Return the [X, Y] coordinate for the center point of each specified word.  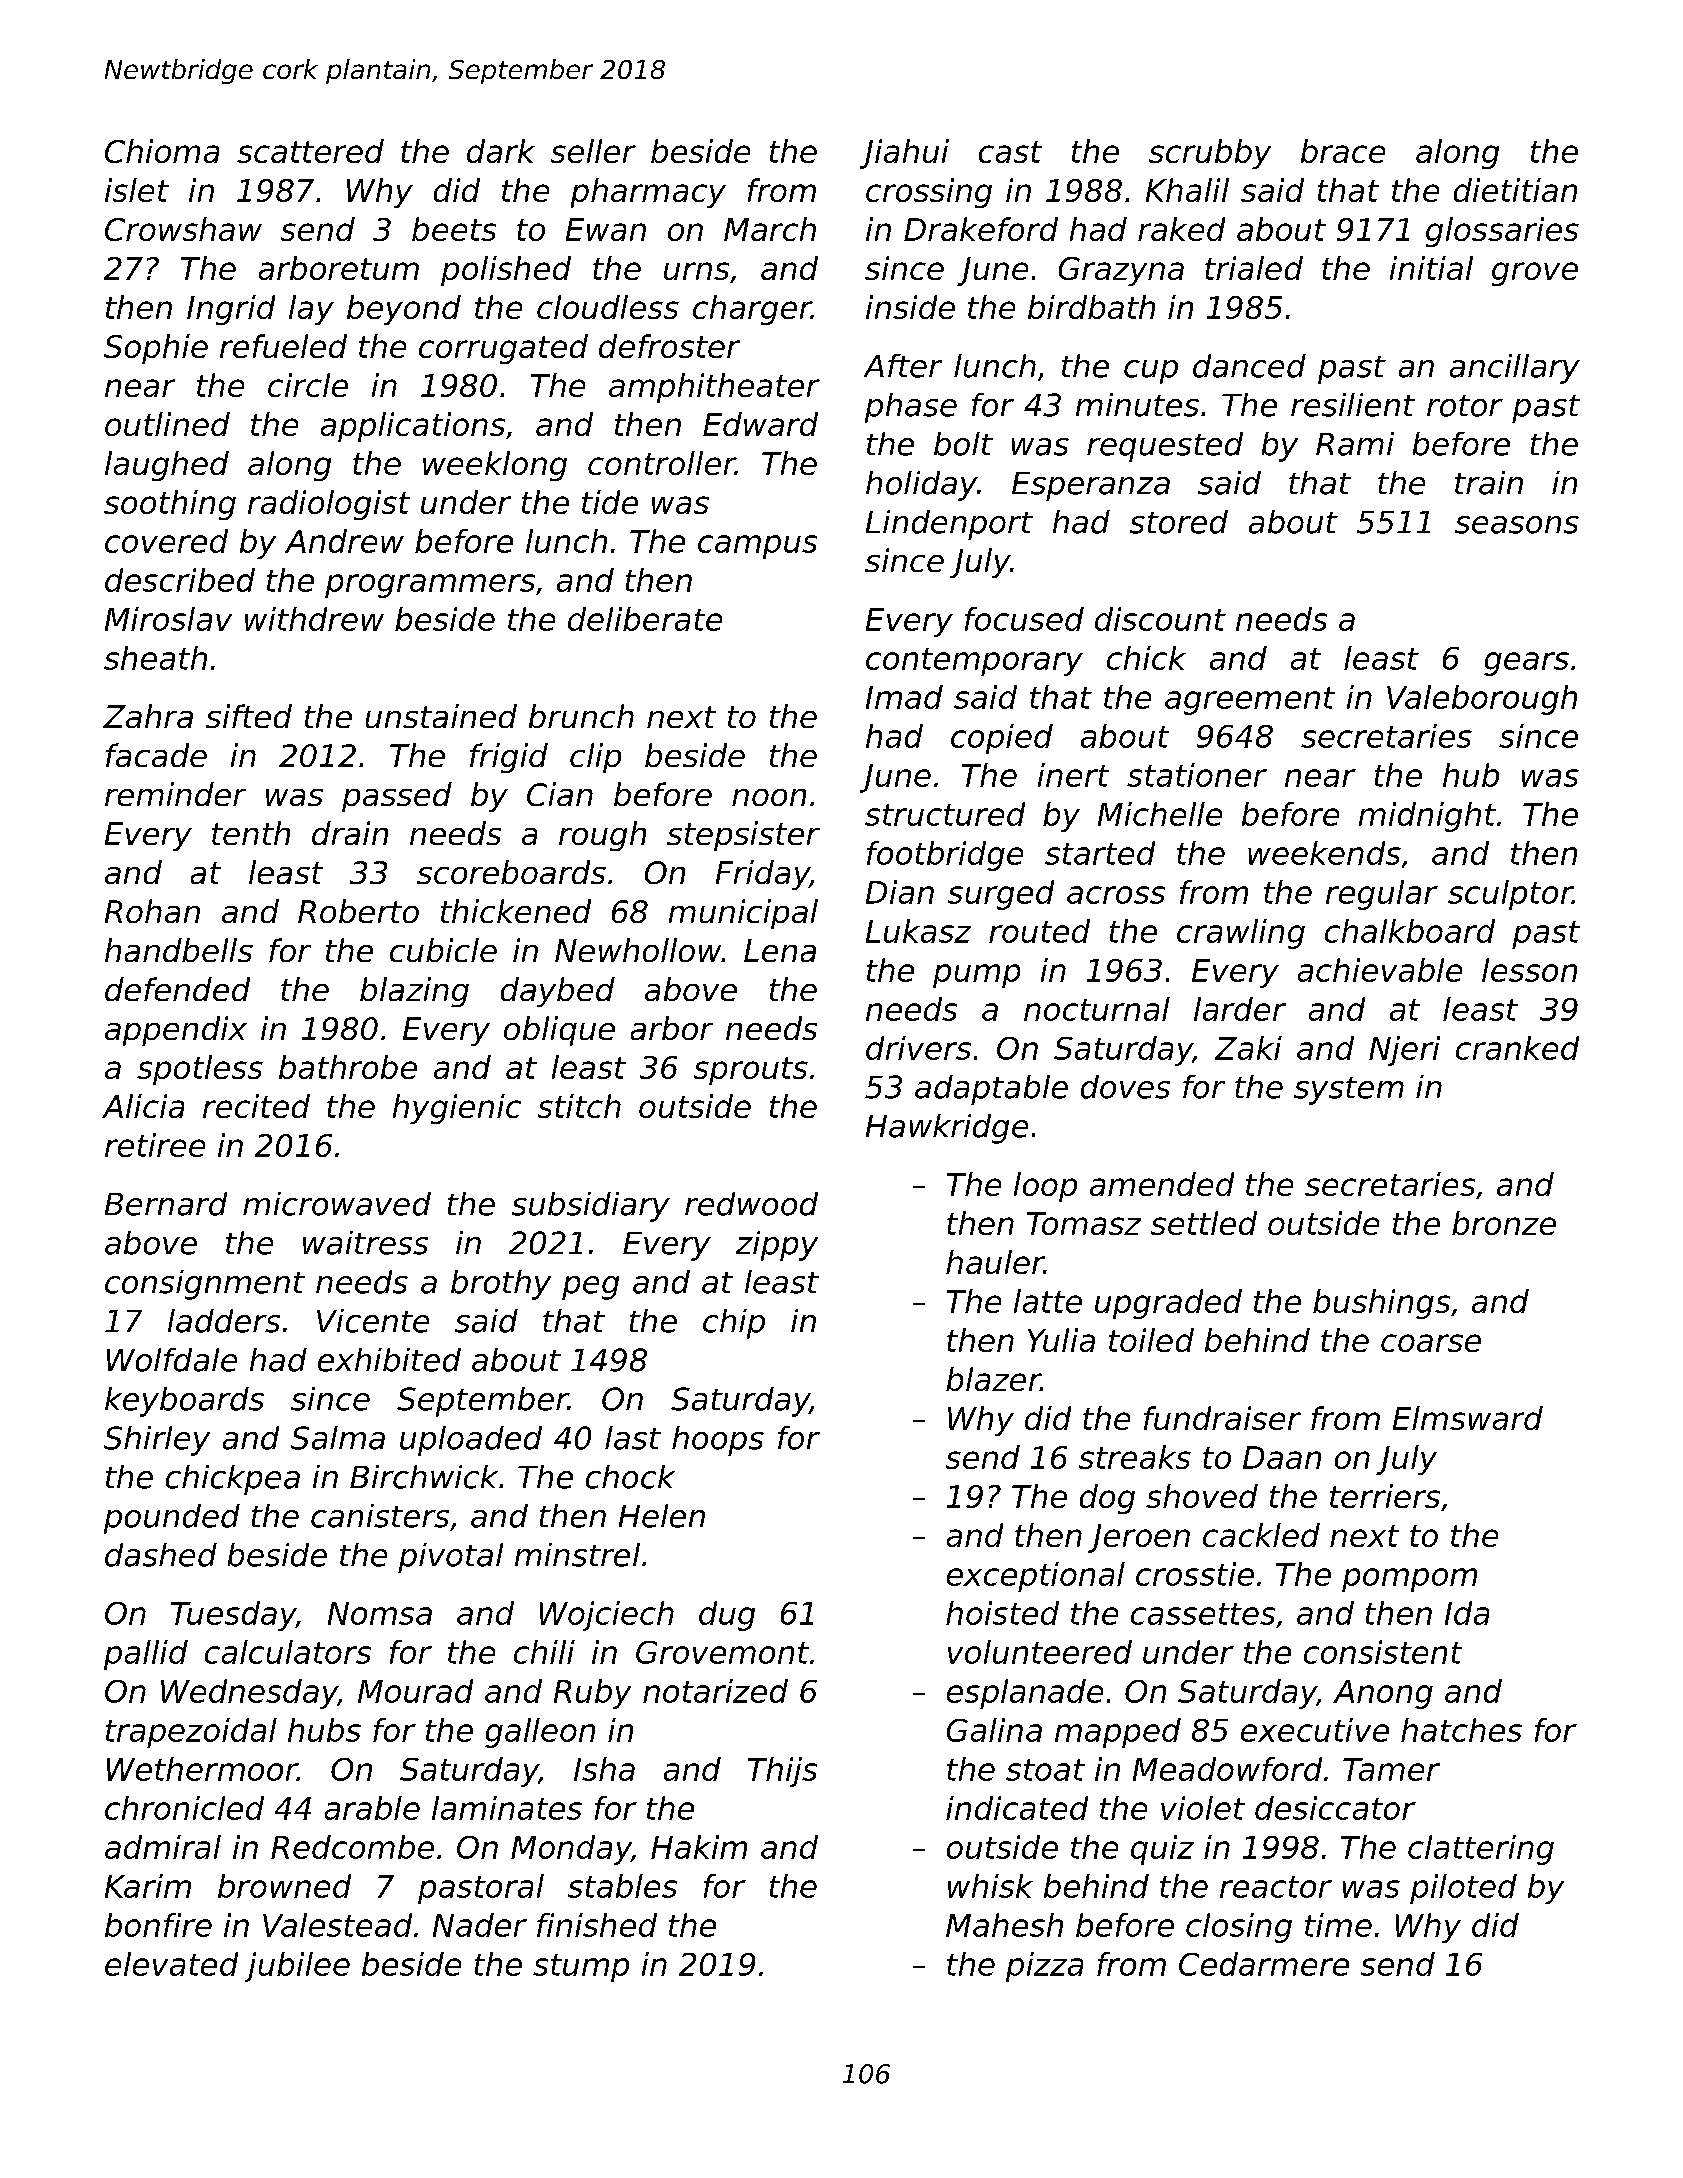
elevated [171, 1964]
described [180, 580]
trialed [1254, 268]
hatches [1461, 1730]
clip [595, 758]
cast [1010, 152]
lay [311, 310]
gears [1526, 664]
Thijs [782, 1772]
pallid [146, 1655]
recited [256, 1106]
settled [1204, 1223]
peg [590, 1288]
